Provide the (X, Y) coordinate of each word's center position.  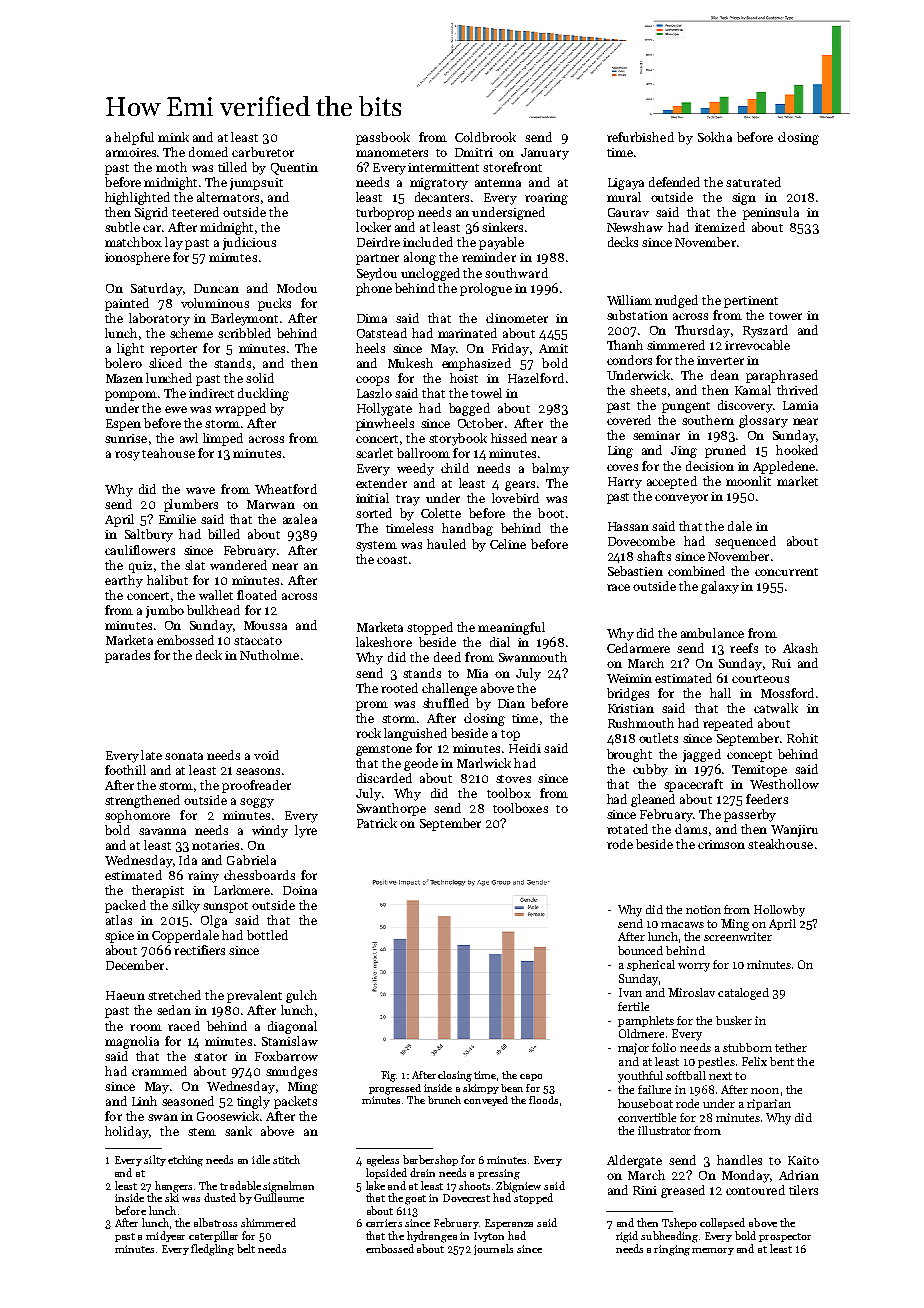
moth (171, 167)
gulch (301, 996)
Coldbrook (485, 137)
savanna (162, 831)
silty (155, 1160)
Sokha (715, 137)
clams (691, 829)
